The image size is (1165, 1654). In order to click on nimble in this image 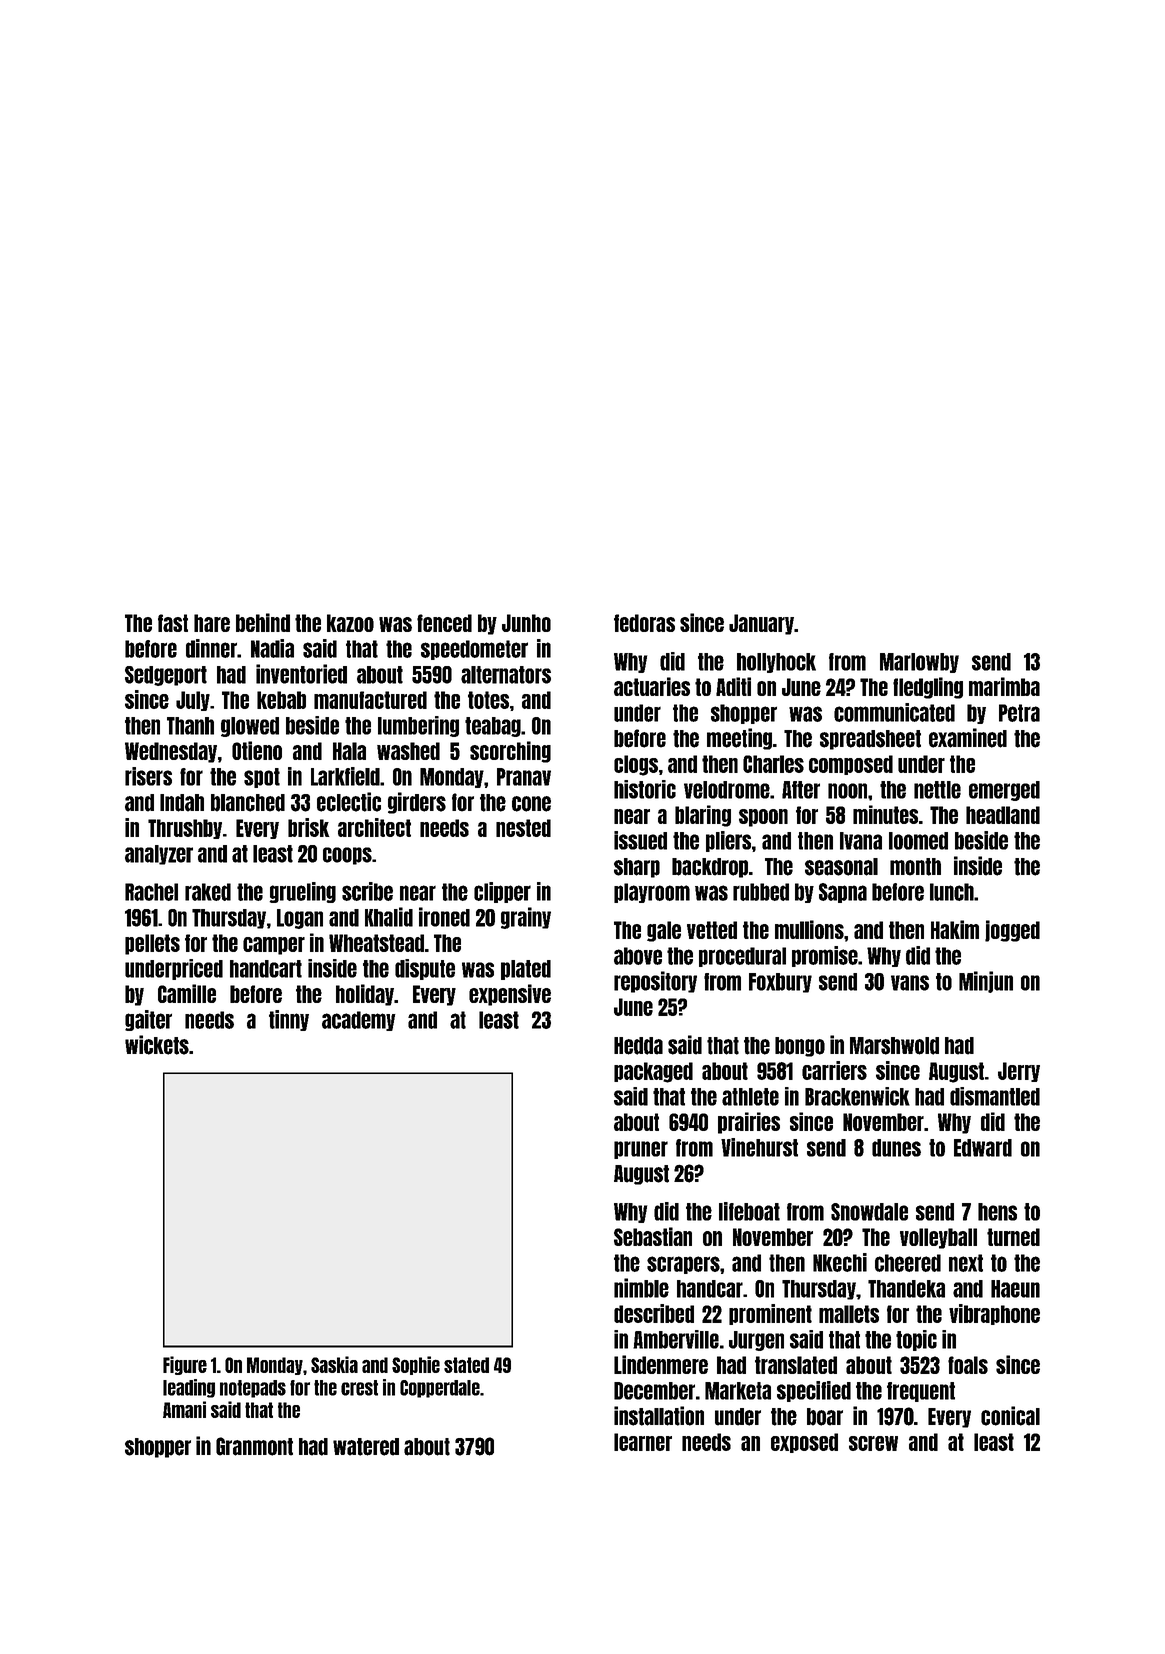, I will do `click(641, 1288)`.
